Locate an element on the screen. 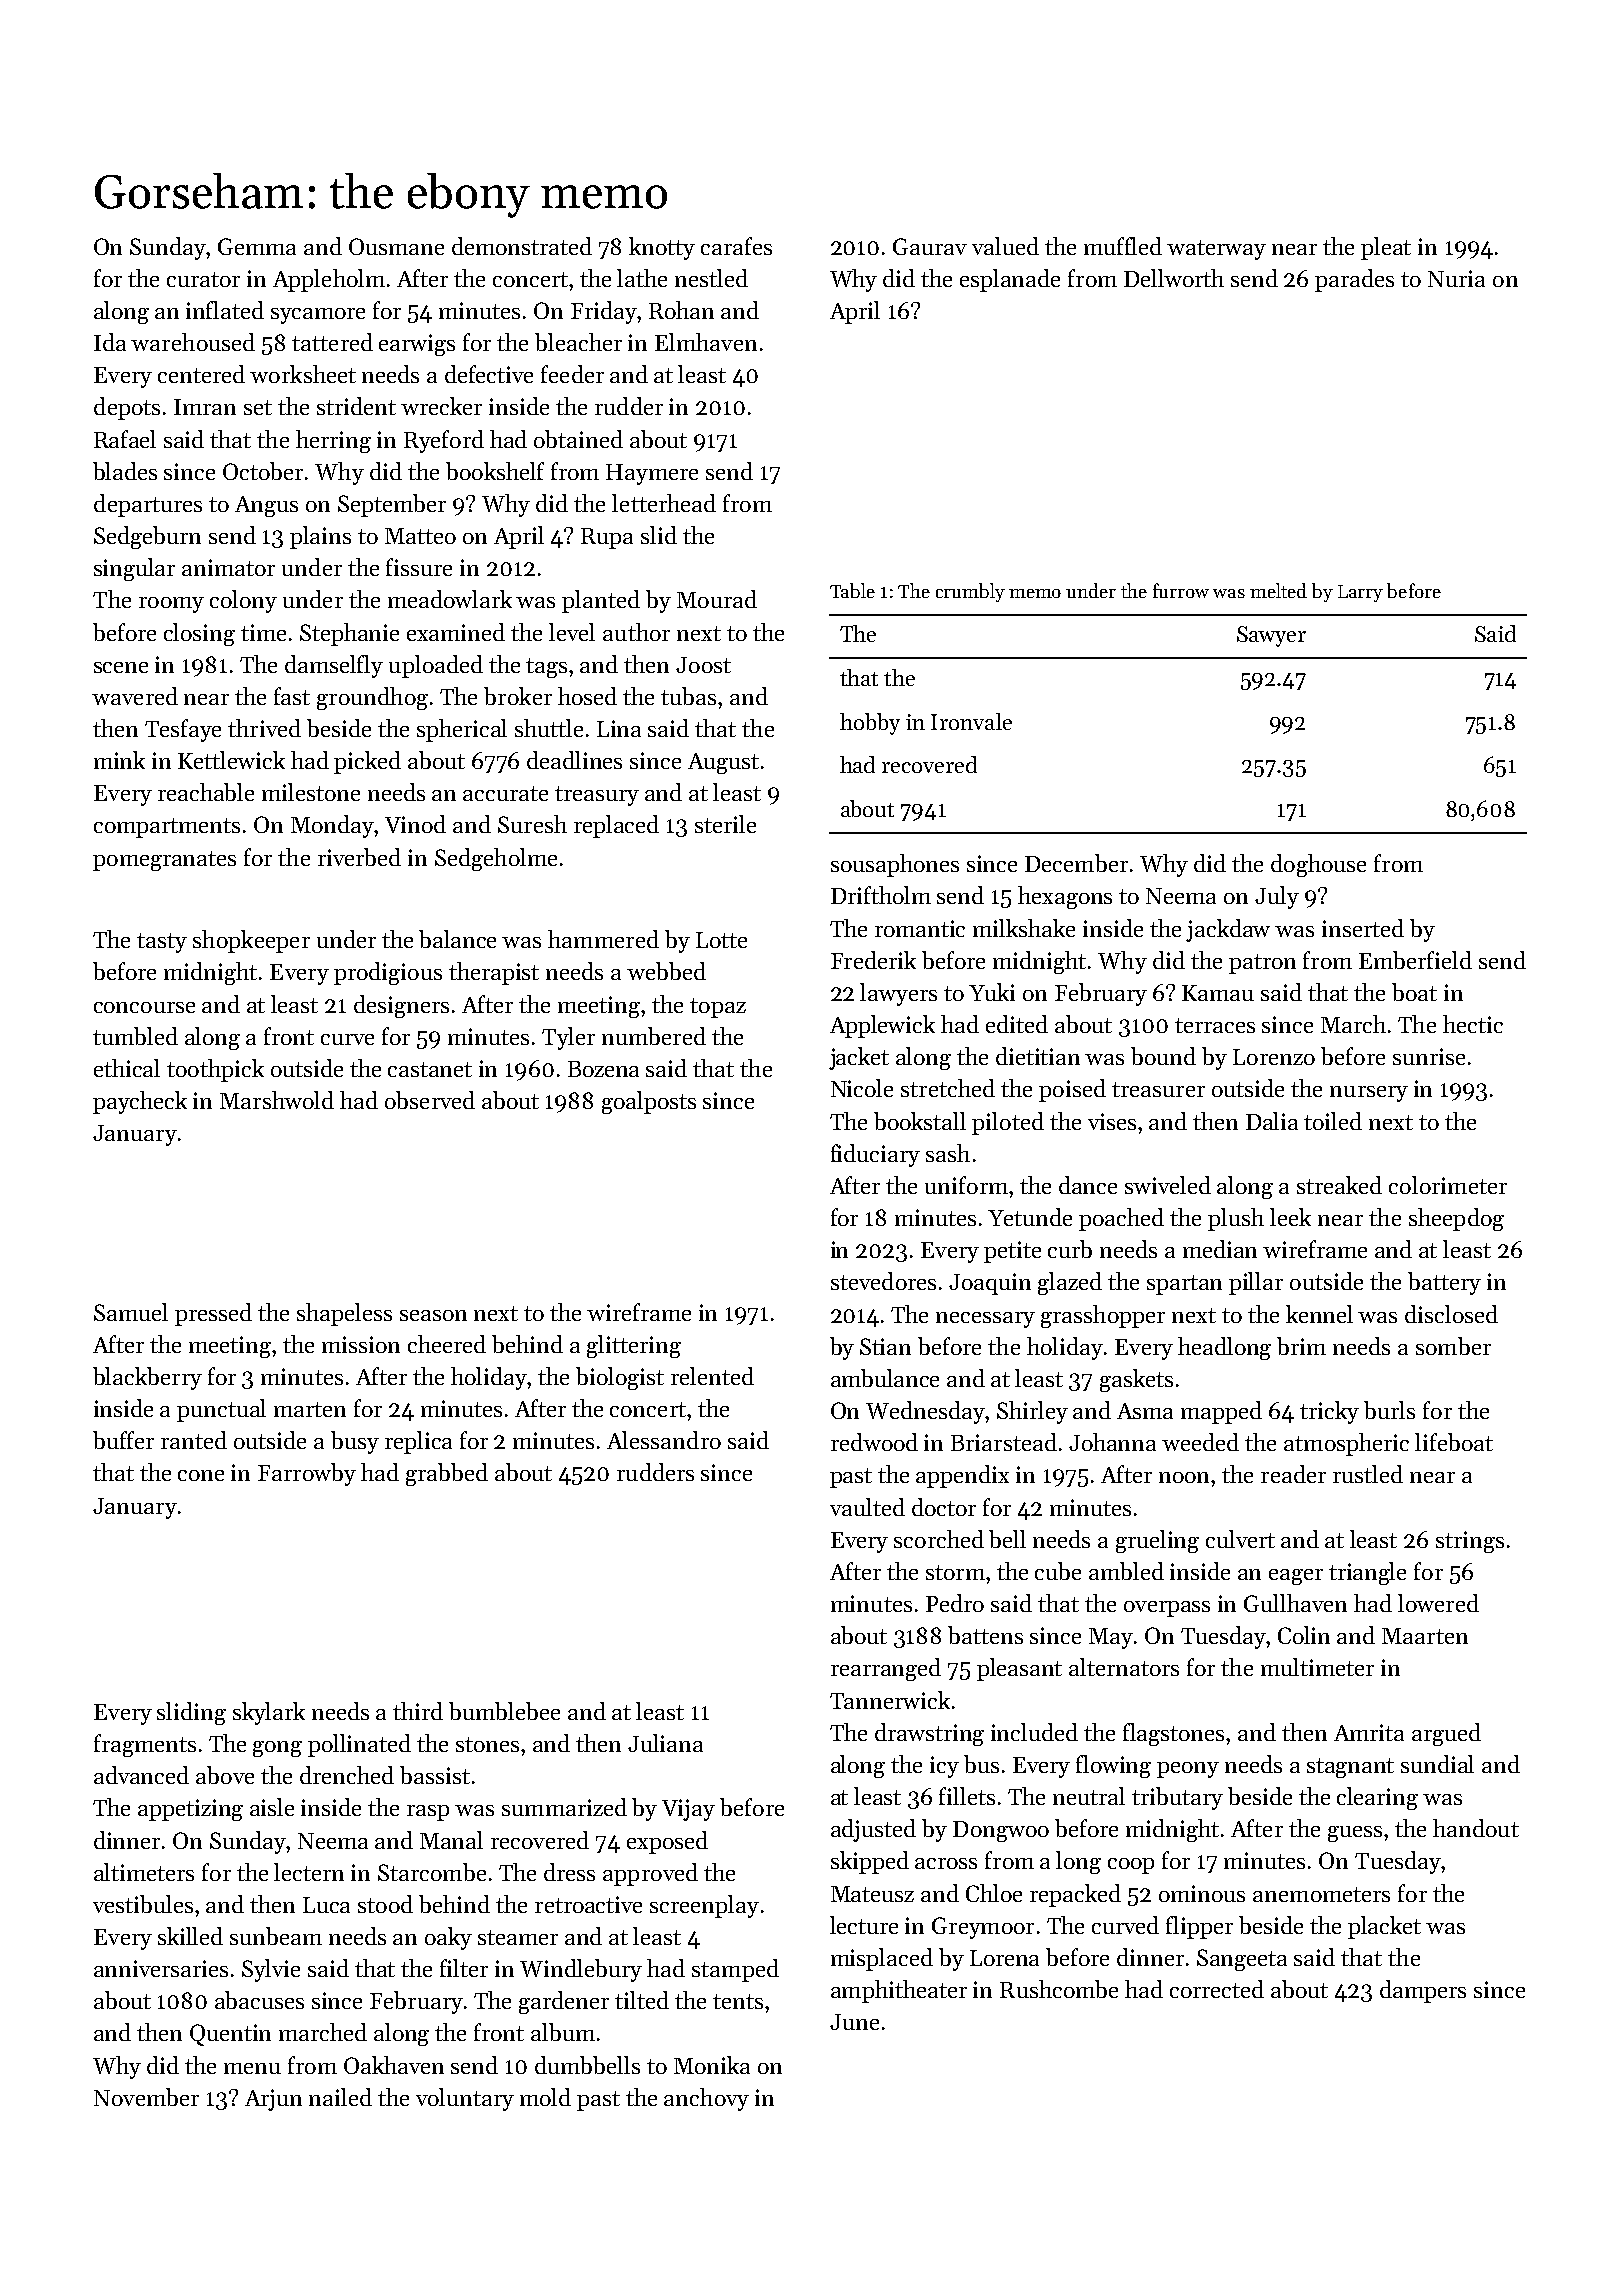  advanced is located at coordinates (141, 1775).
